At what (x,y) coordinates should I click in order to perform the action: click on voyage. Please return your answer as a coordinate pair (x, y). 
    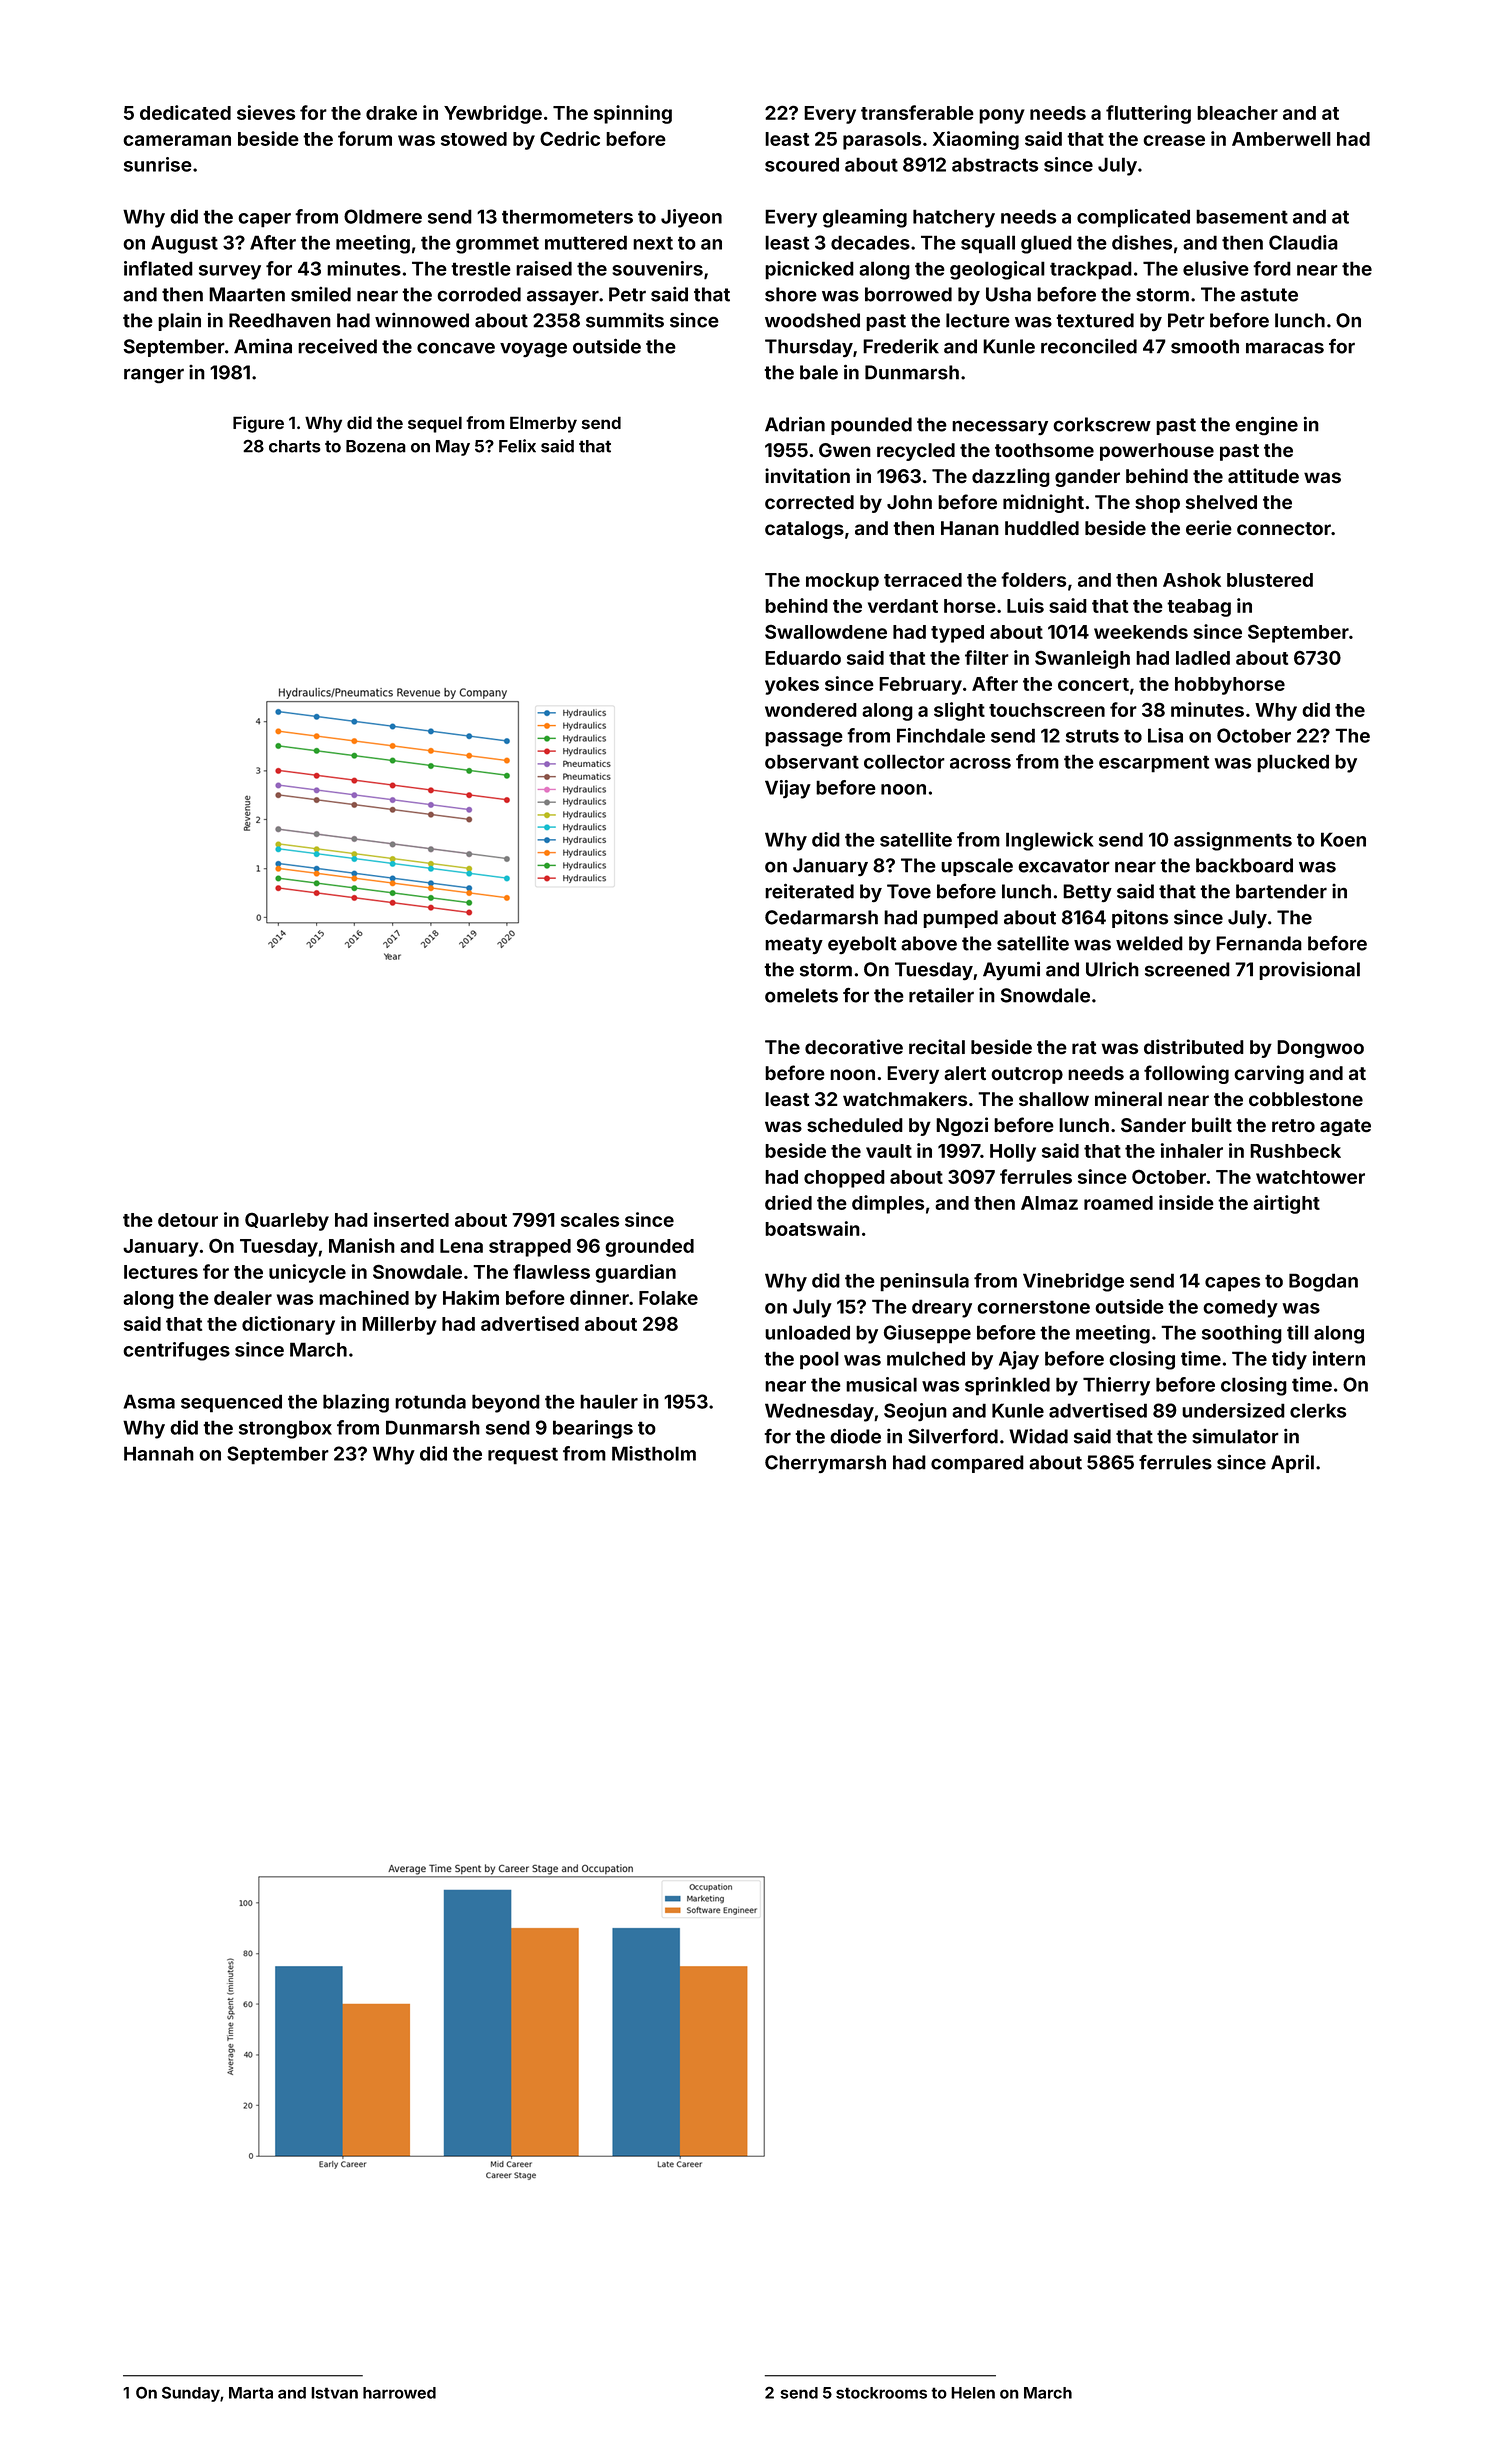
    Looking at the image, I should click on (533, 350).
